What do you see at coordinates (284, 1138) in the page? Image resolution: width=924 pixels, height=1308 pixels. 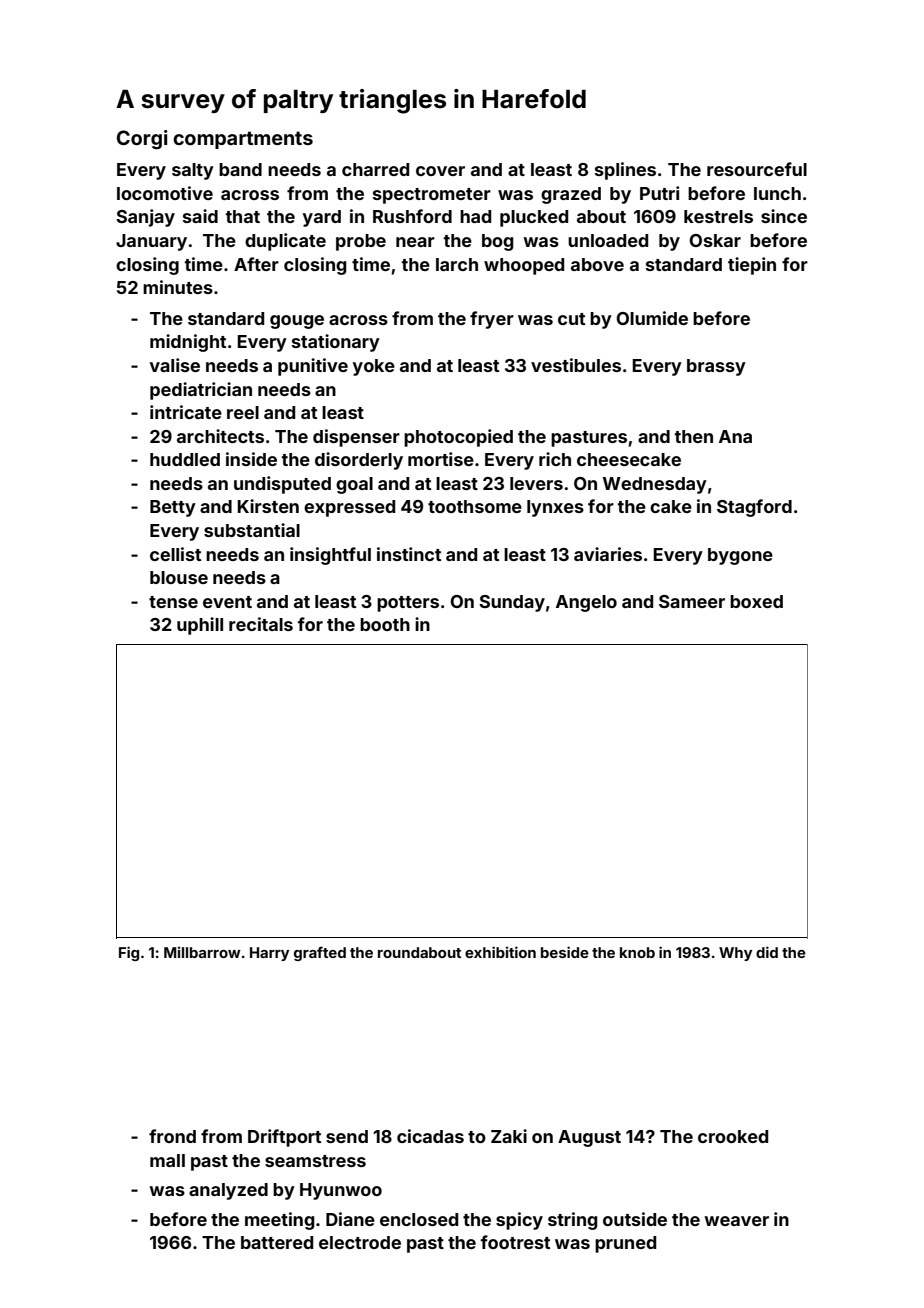 I see `Driftport` at bounding box center [284, 1138].
